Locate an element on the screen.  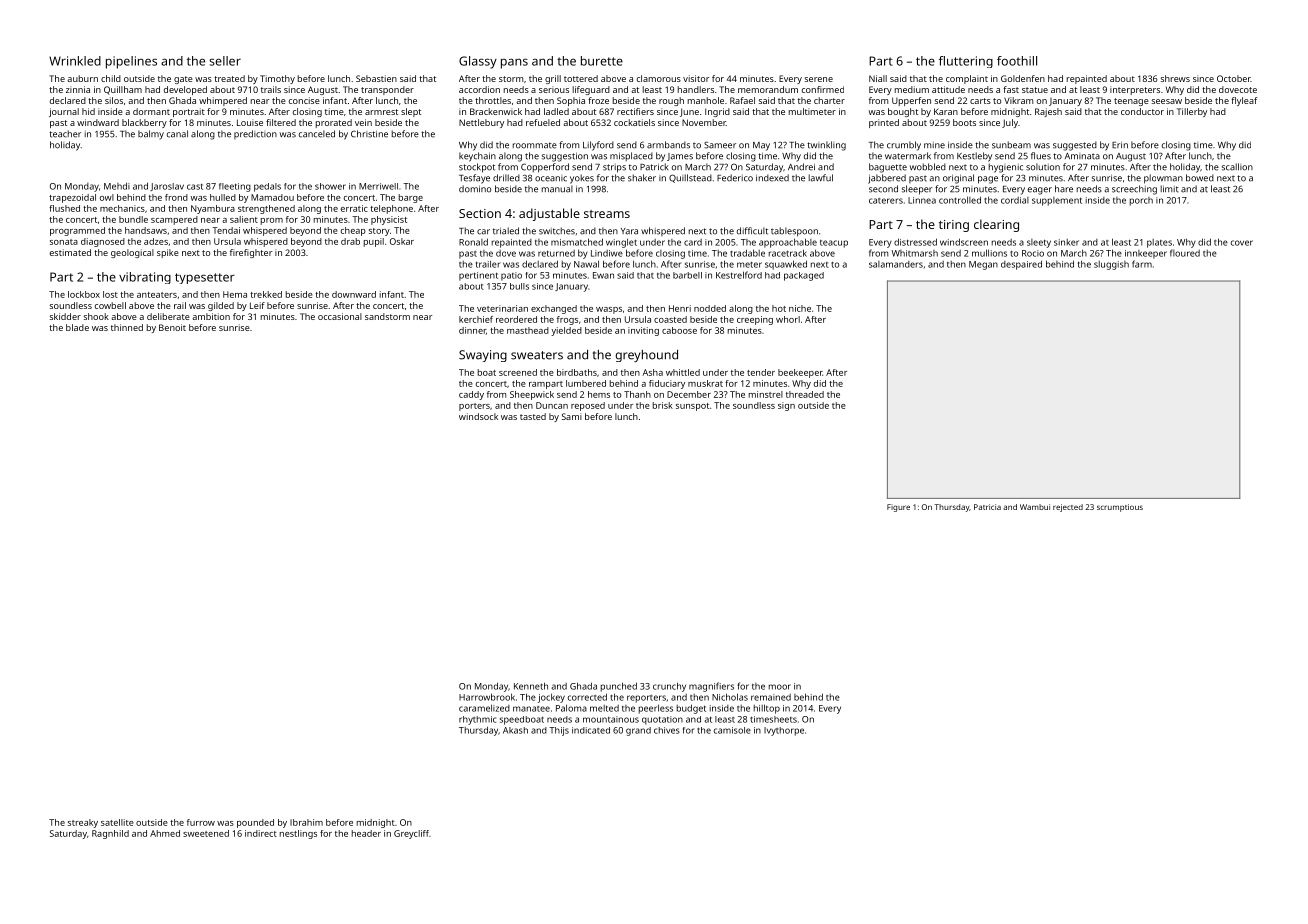
sweaters is located at coordinates (537, 355).
